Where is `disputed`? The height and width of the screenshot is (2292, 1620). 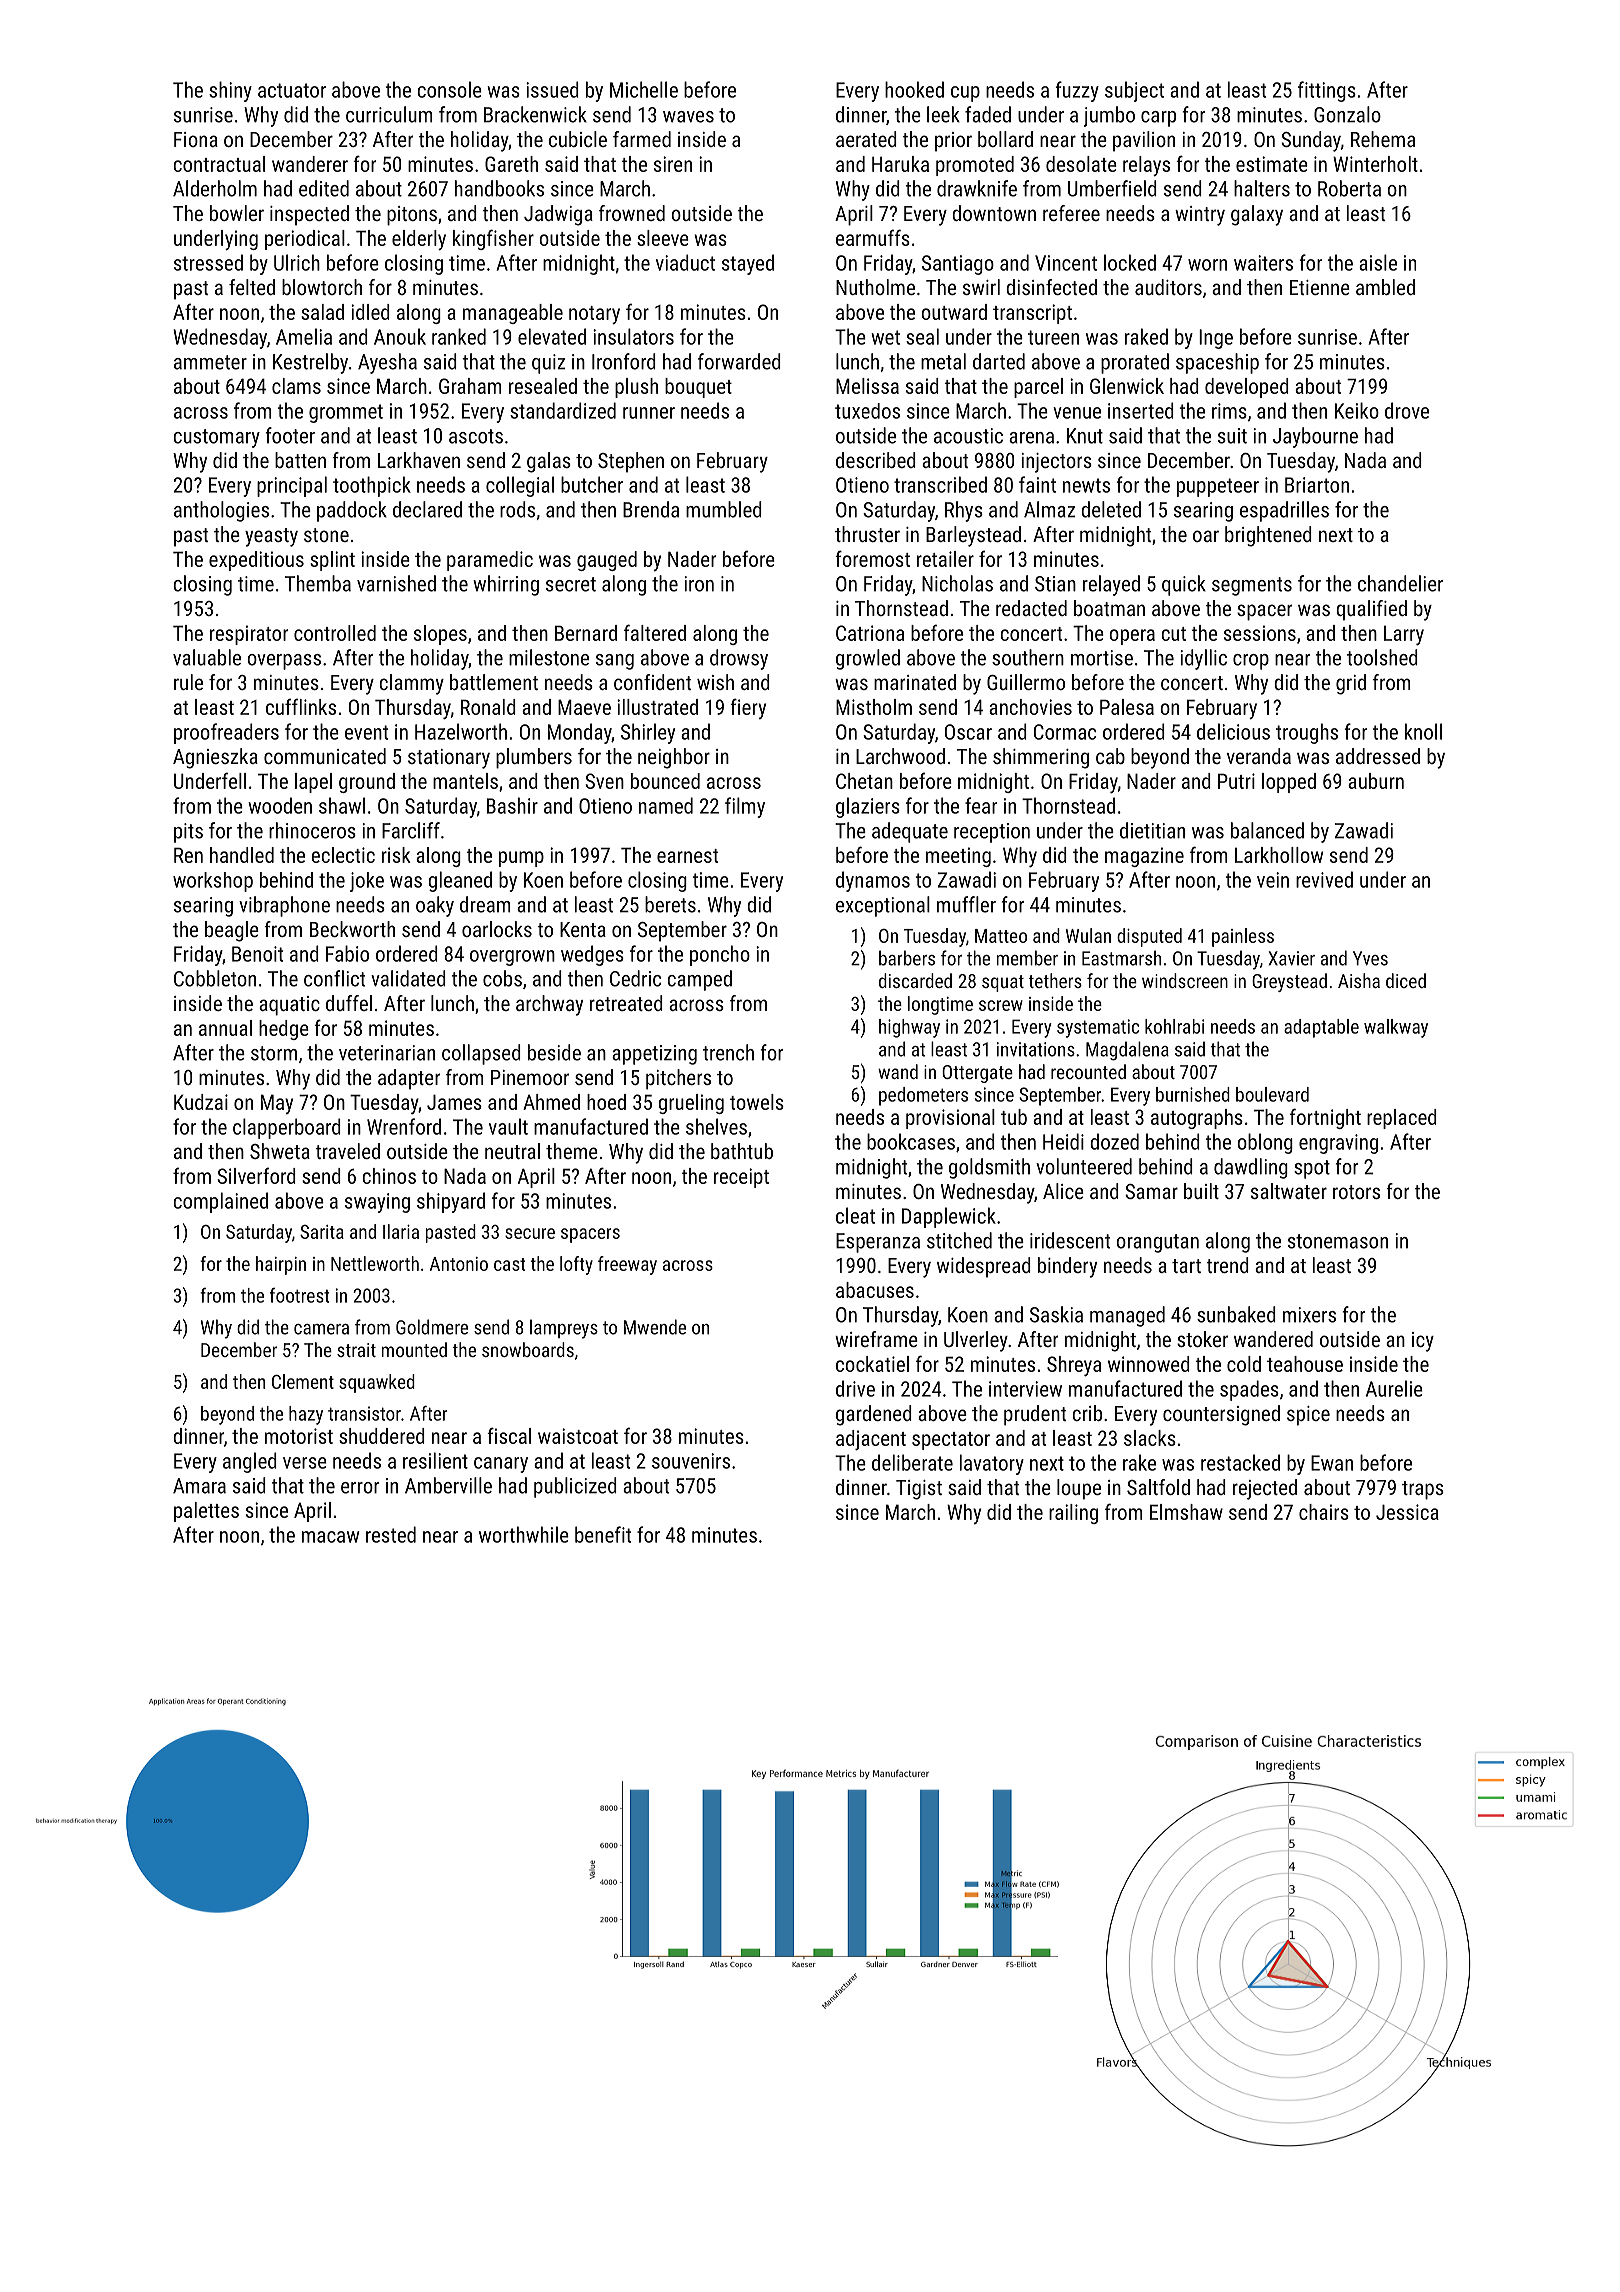 disputed is located at coordinates (1149, 937).
